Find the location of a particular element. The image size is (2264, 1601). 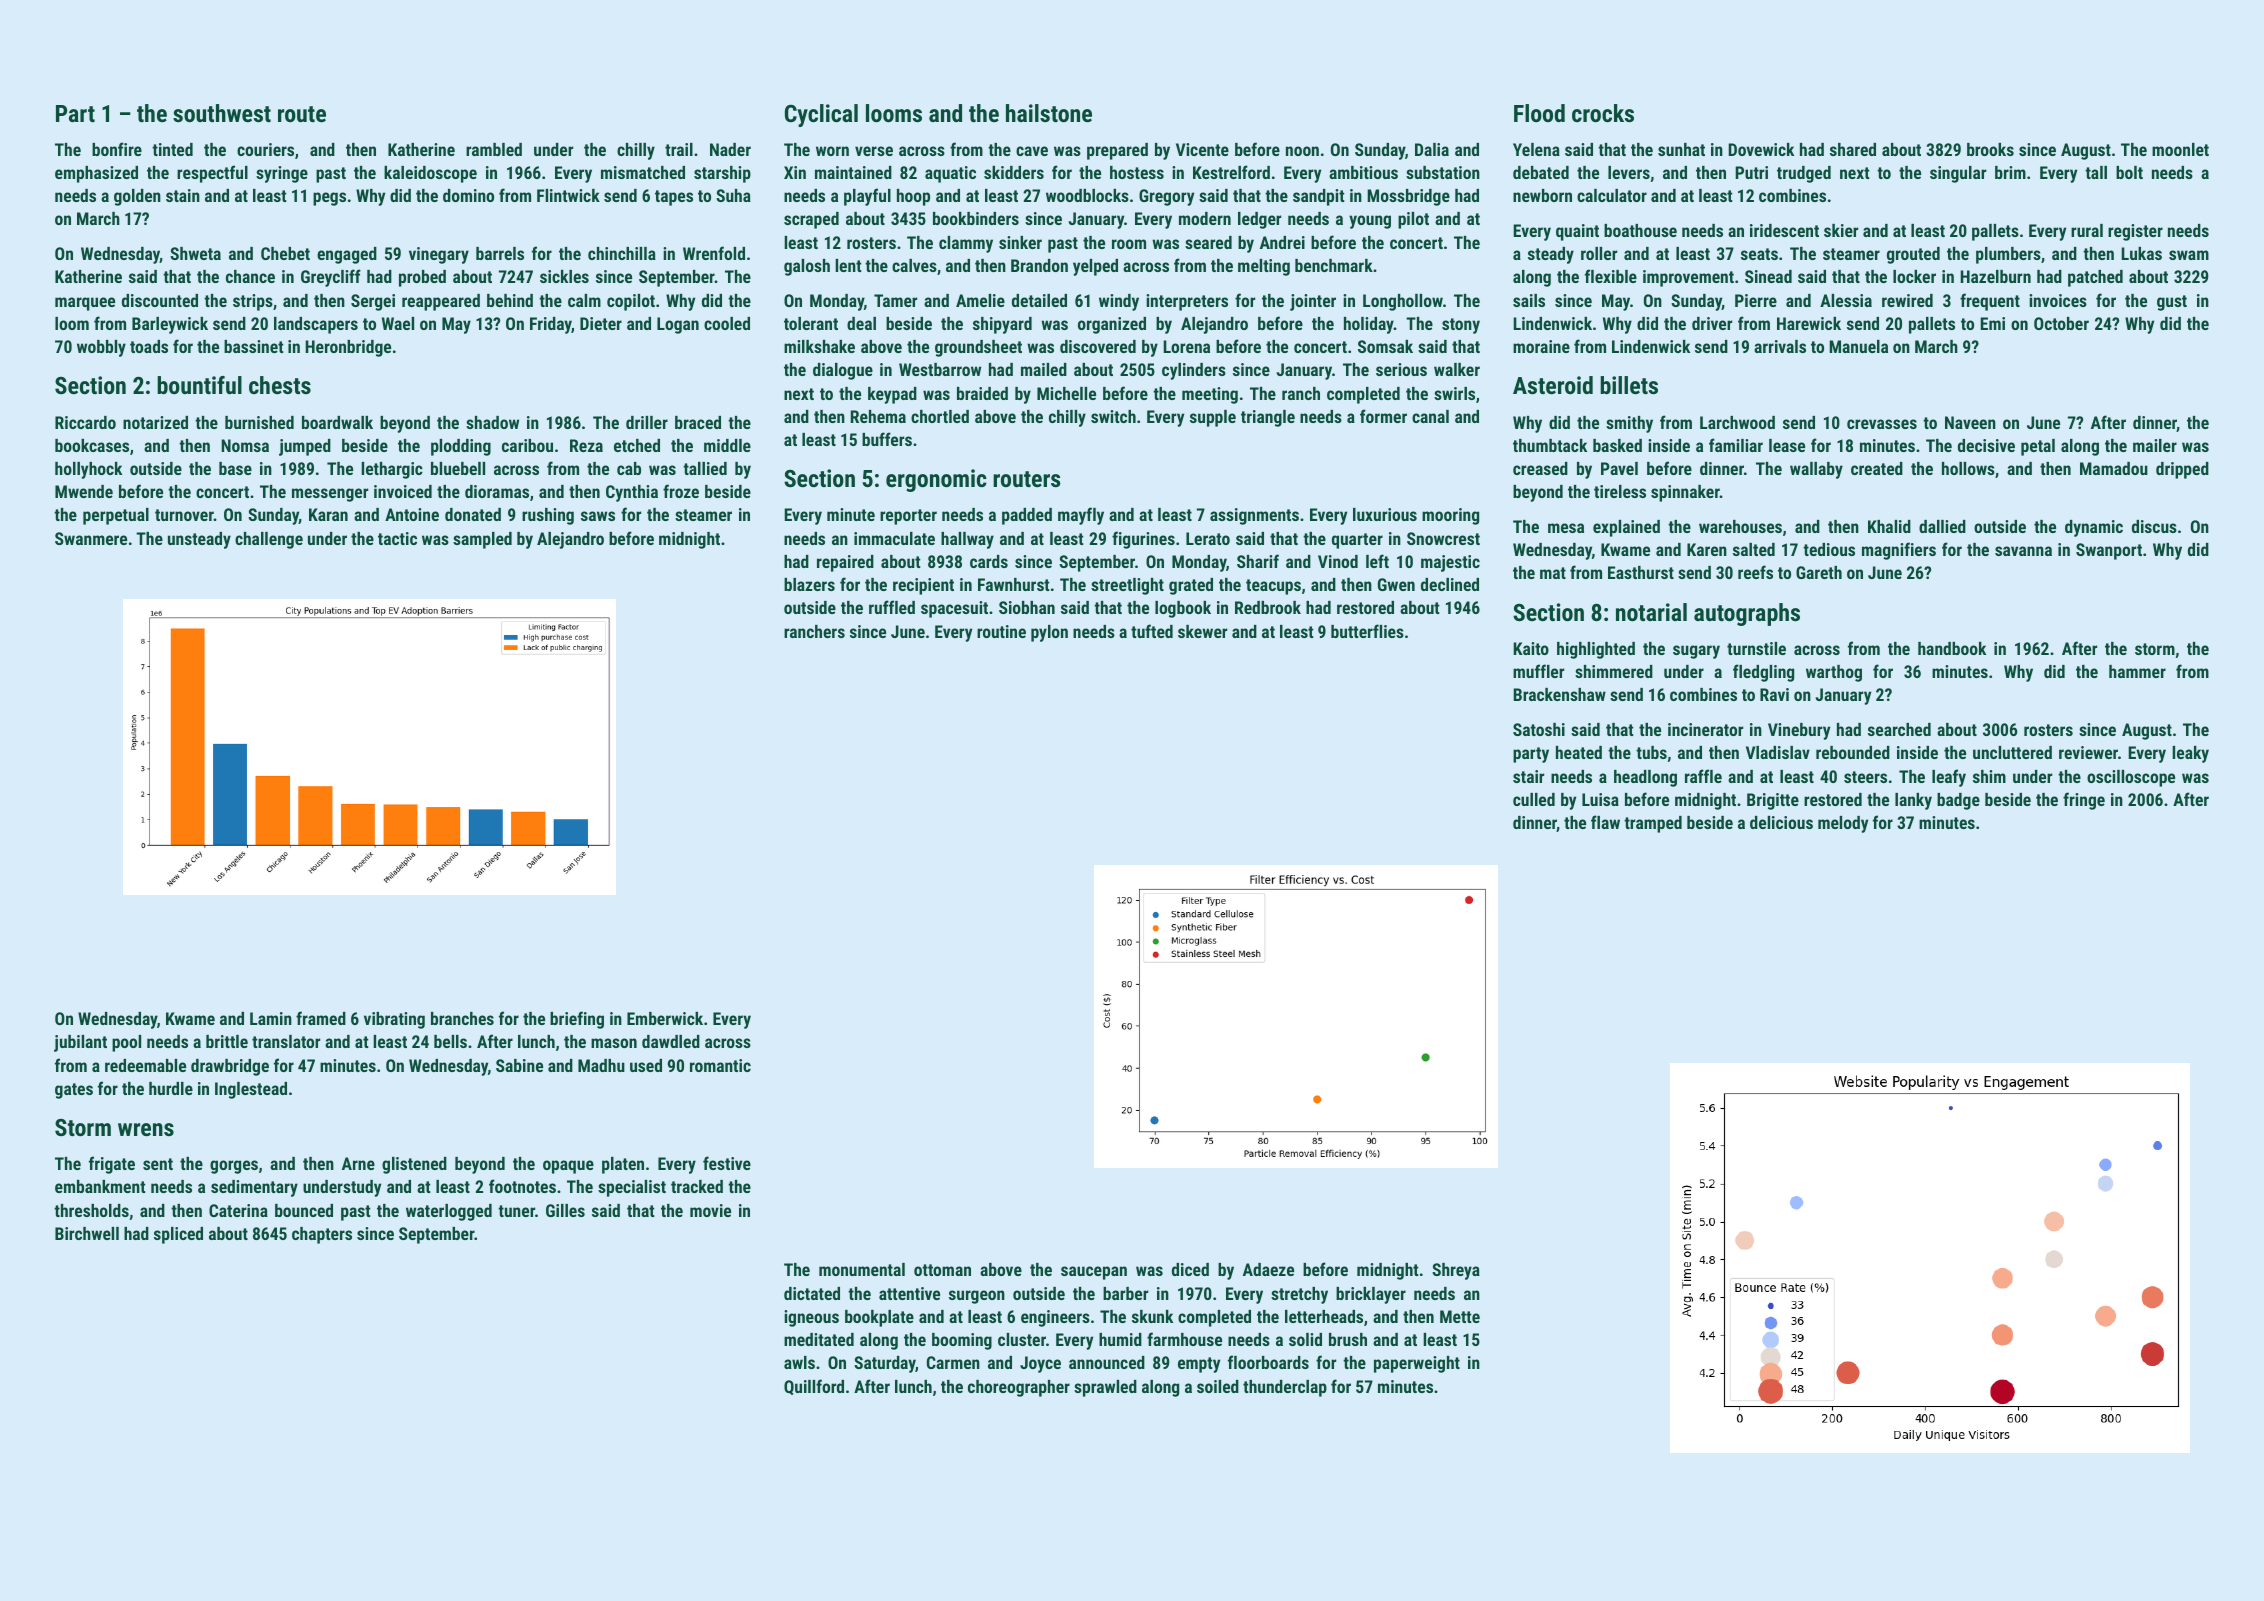

paperweight is located at coordinates (1417, 1364).
